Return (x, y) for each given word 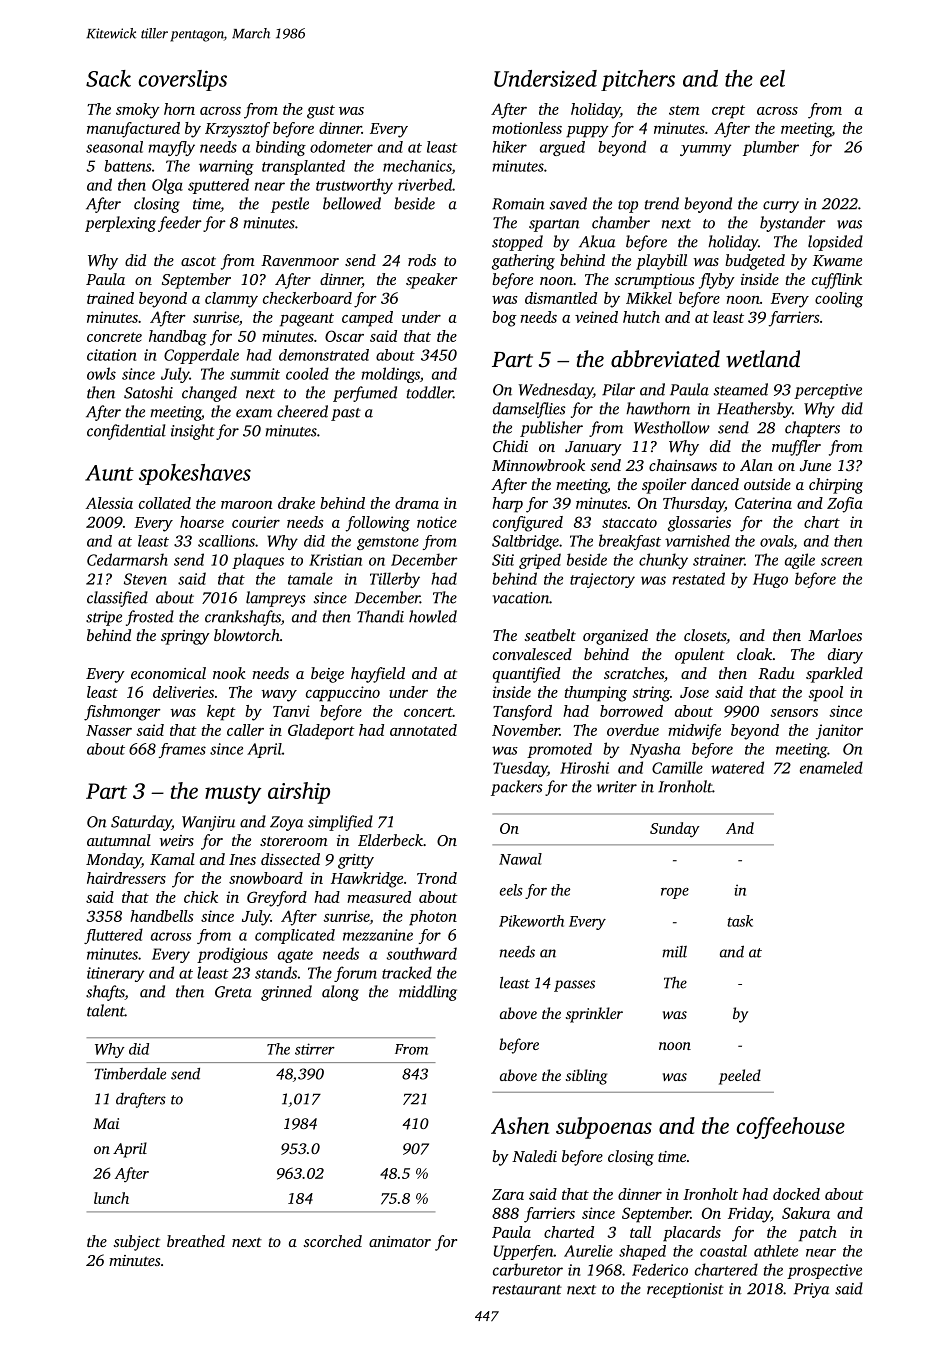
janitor (839, 732)
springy (185, 637)
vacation (521, 598)
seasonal (114, 147)
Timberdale (130, 1074)
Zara (508, 1194)
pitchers (638, 80)
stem (684, 110)
